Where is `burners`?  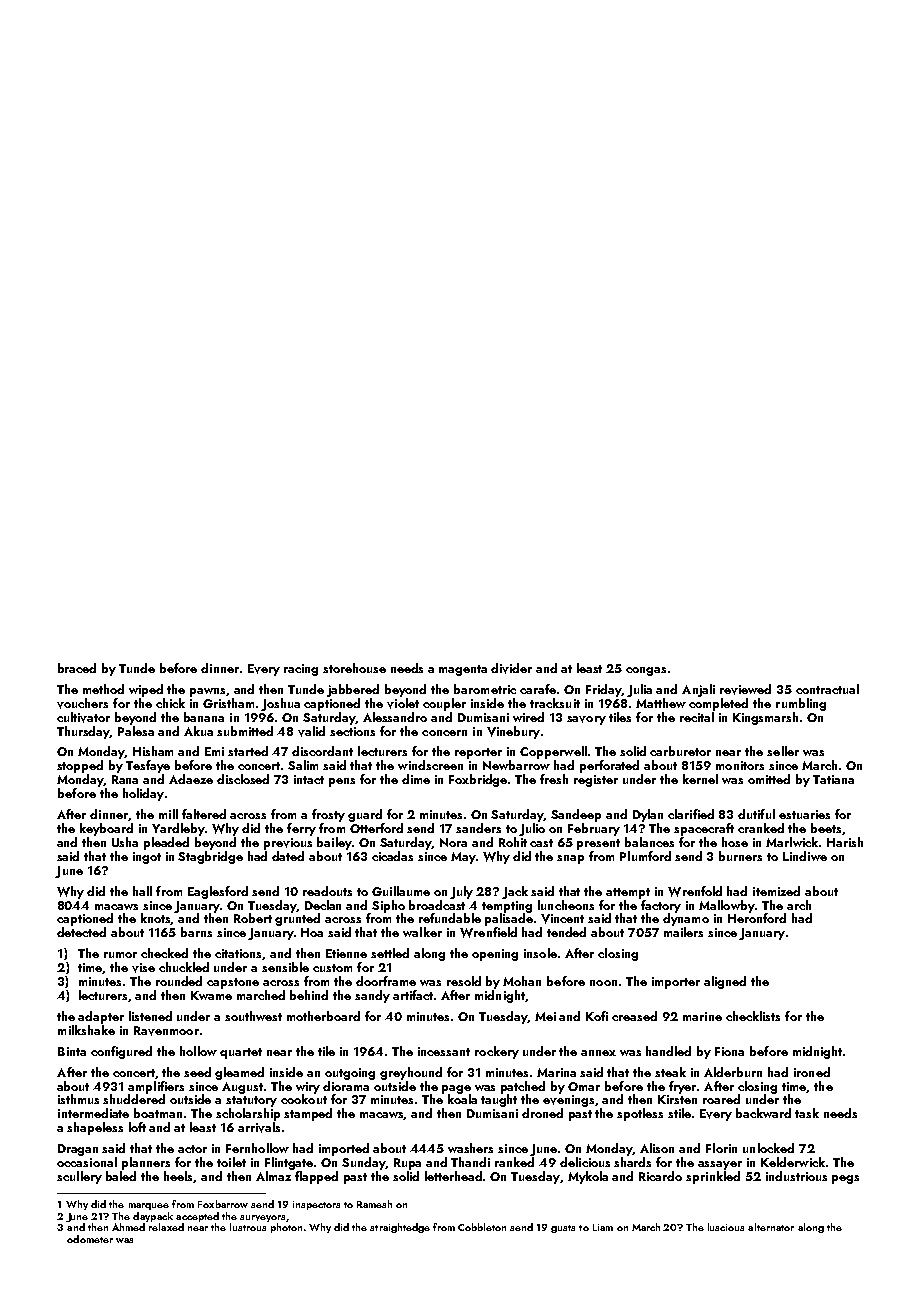
burners is located at coordinates (740, 856).
